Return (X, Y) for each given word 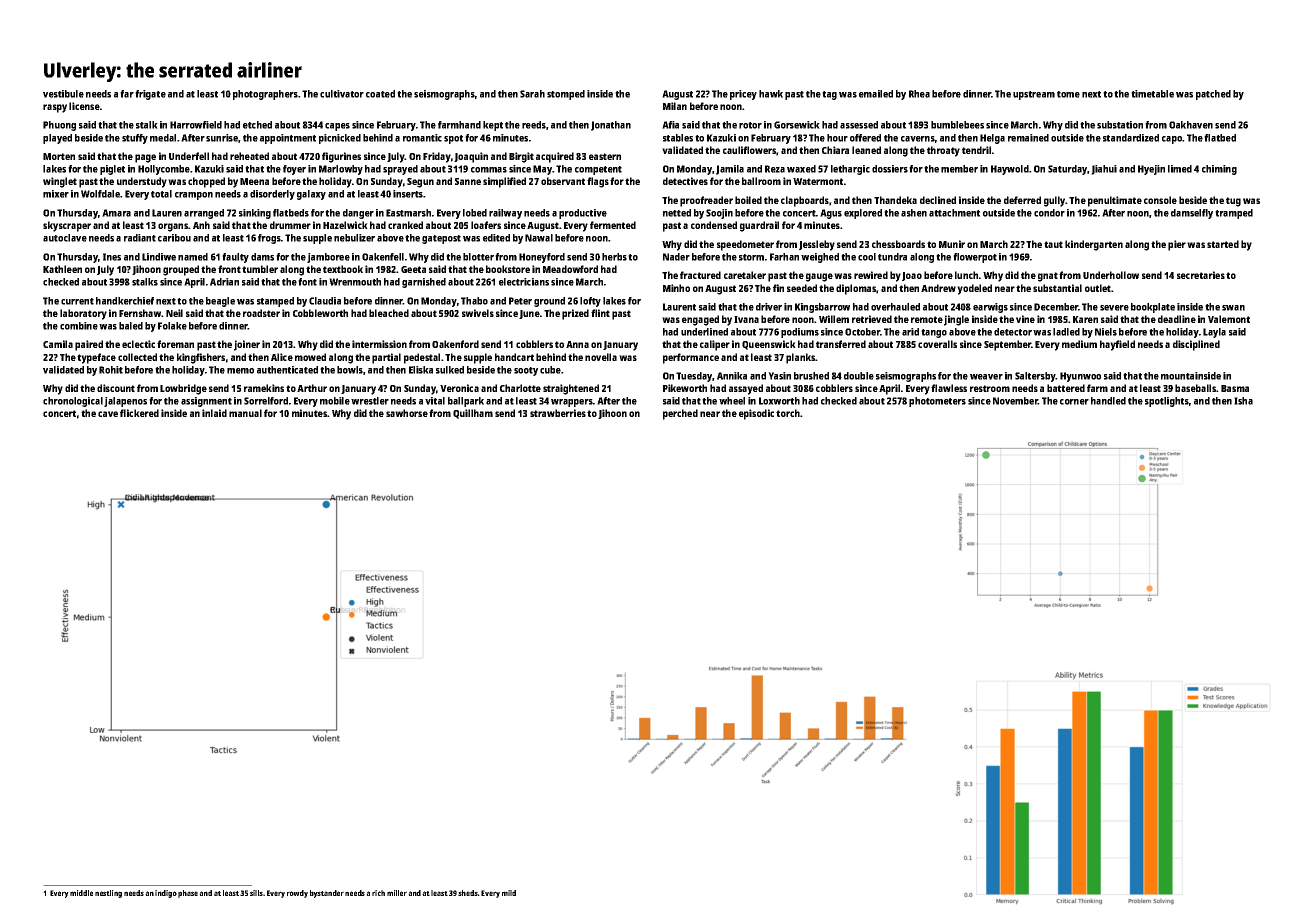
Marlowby (341, 170)
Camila (58, 344)
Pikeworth (685, 388)
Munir (952, 244)
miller (397, 893)
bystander (327, 894)
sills (256, 893)
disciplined (1196, 345)
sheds (468, 893)
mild (509, 893)
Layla (1214, 333)
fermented (613, 225)
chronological (73, 402)
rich (378, 893)
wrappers (572, 403)
